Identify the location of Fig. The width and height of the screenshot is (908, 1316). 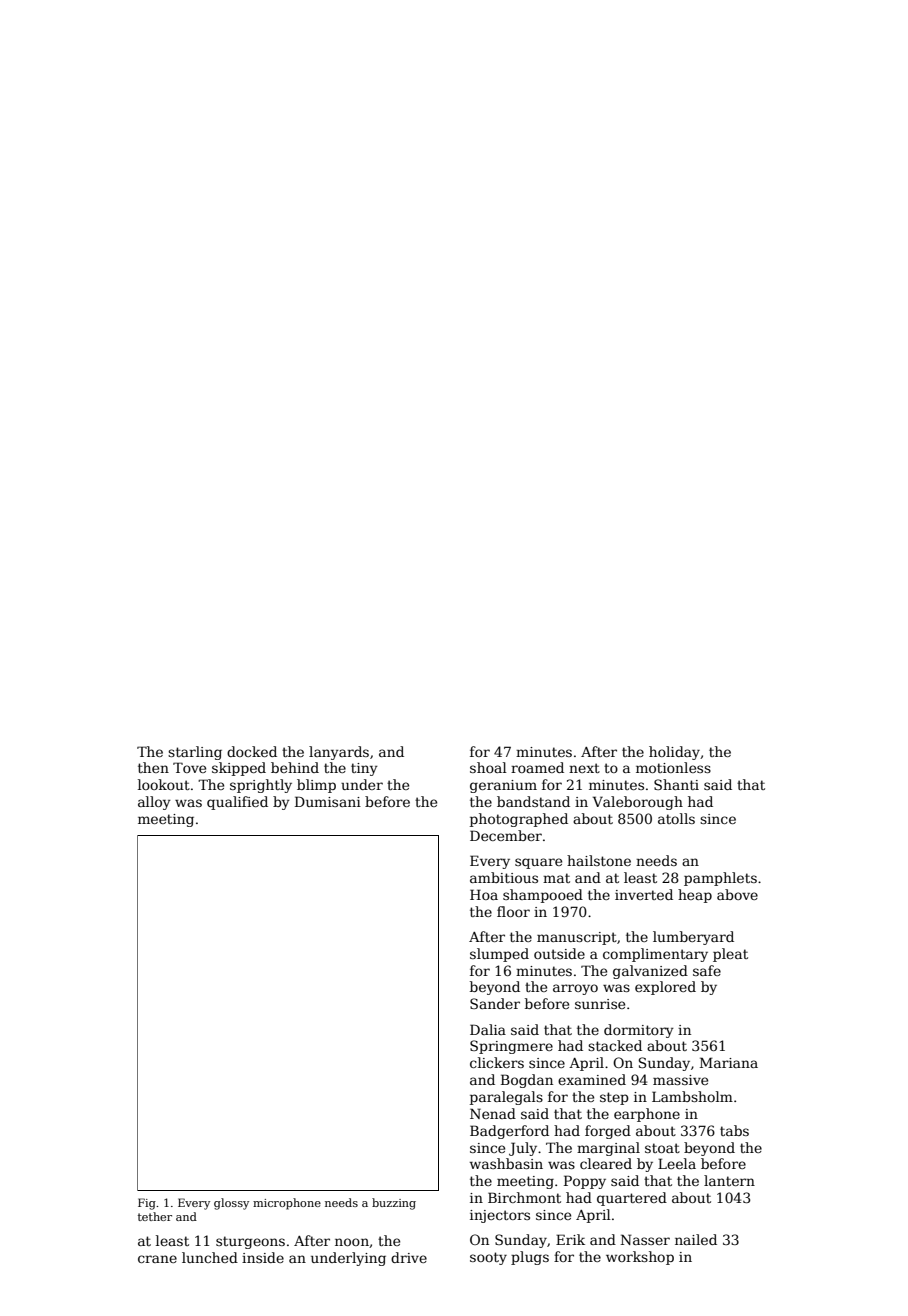
(147, 1204).
